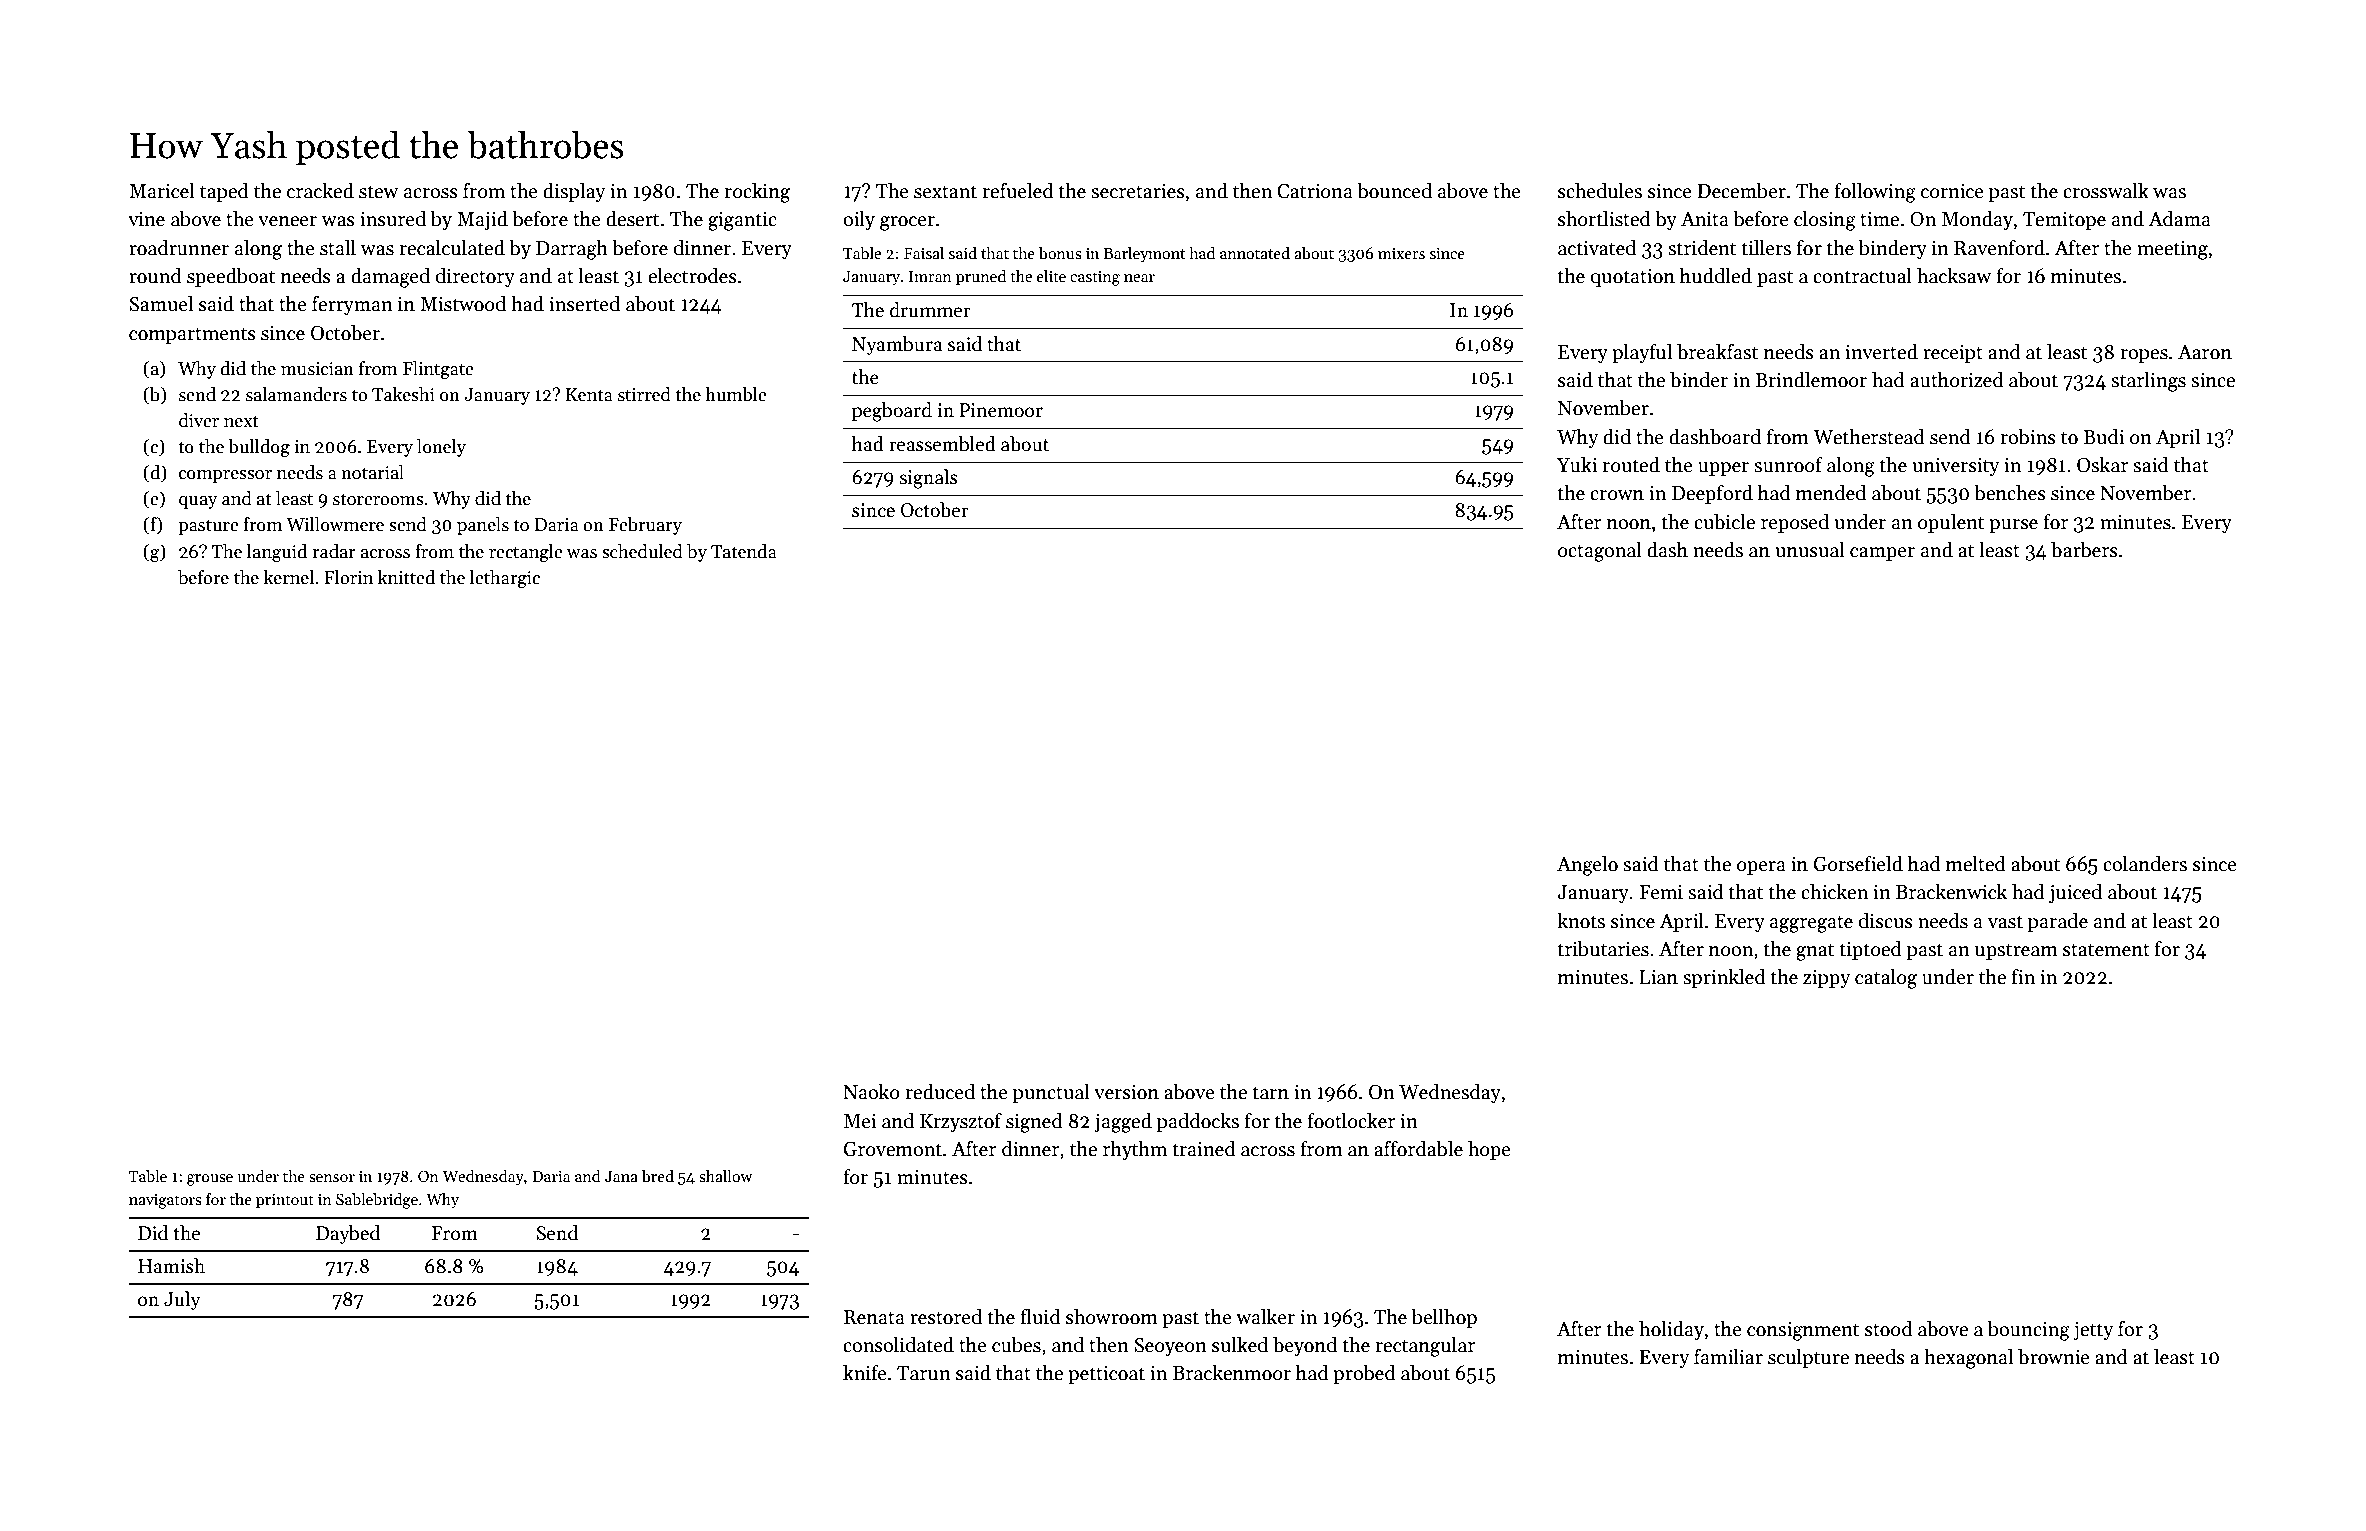 The height and width of the document is (1531, 2366). I want to click on unusual, so click(1810, 550).
